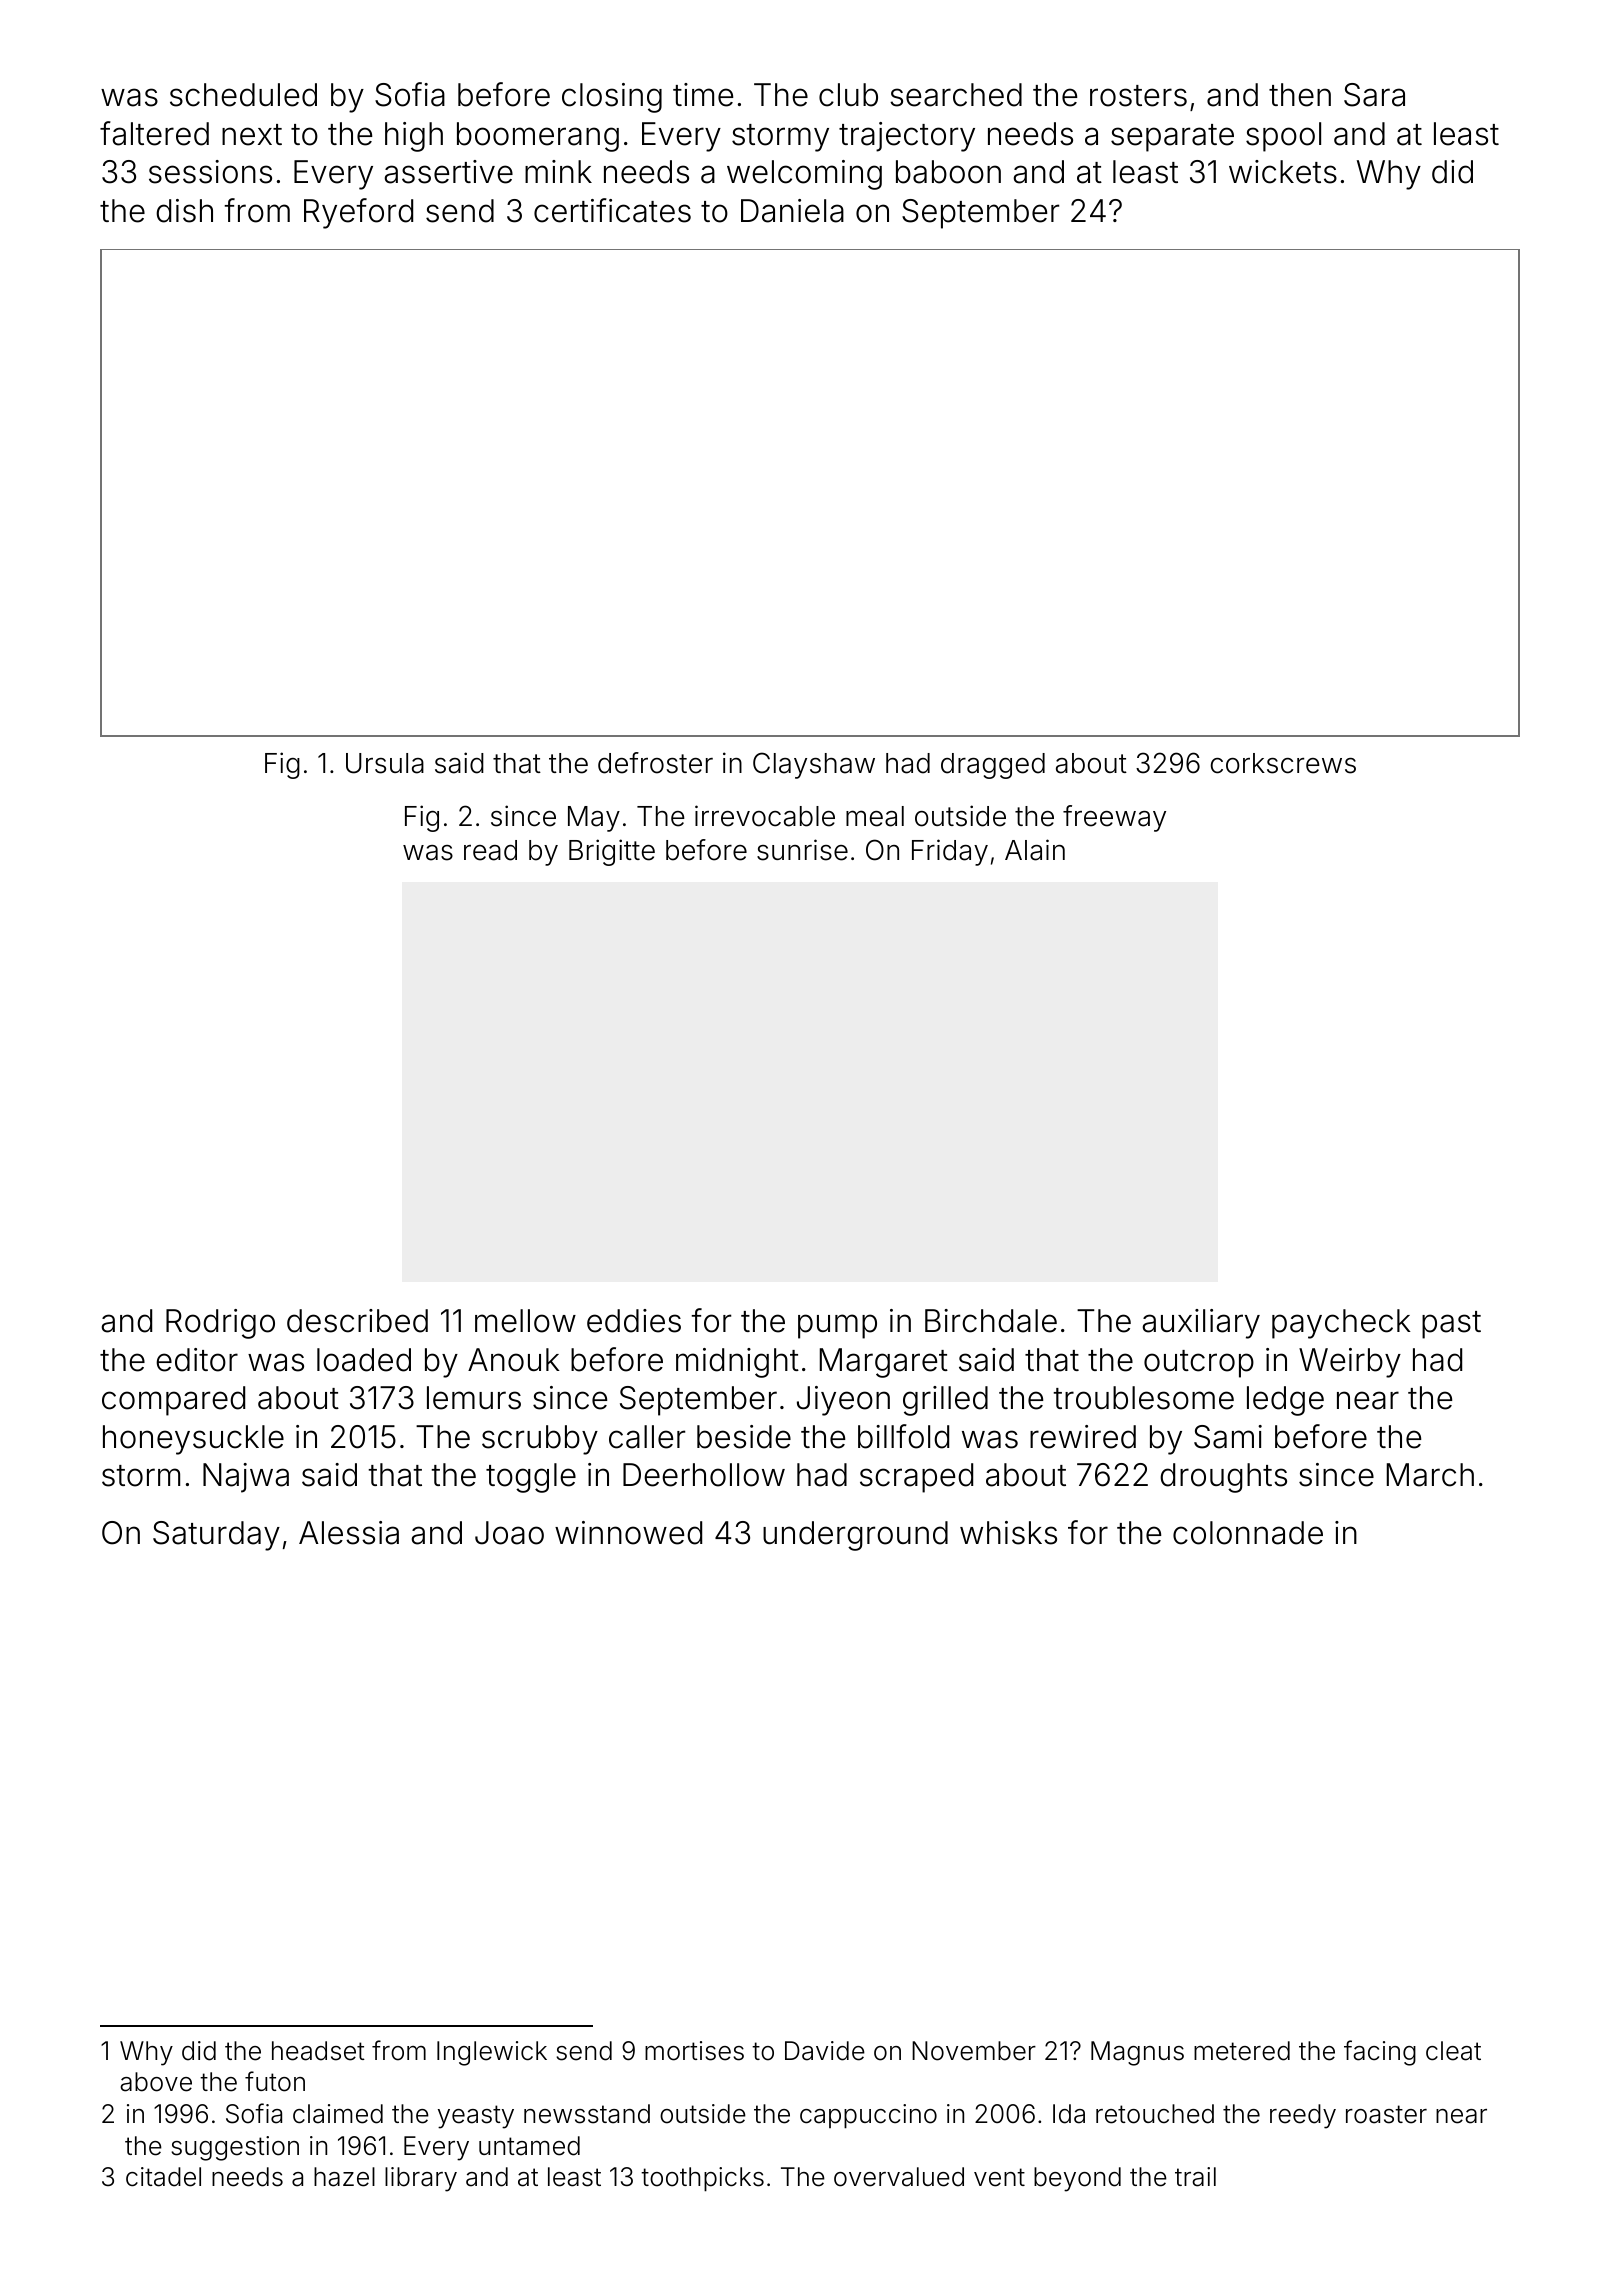 This screenshot has width=1620, height=2292. What do you see at coordinates (357, 1321) in the screenshot?
I see `described` at bounding box center [357, 1321].
